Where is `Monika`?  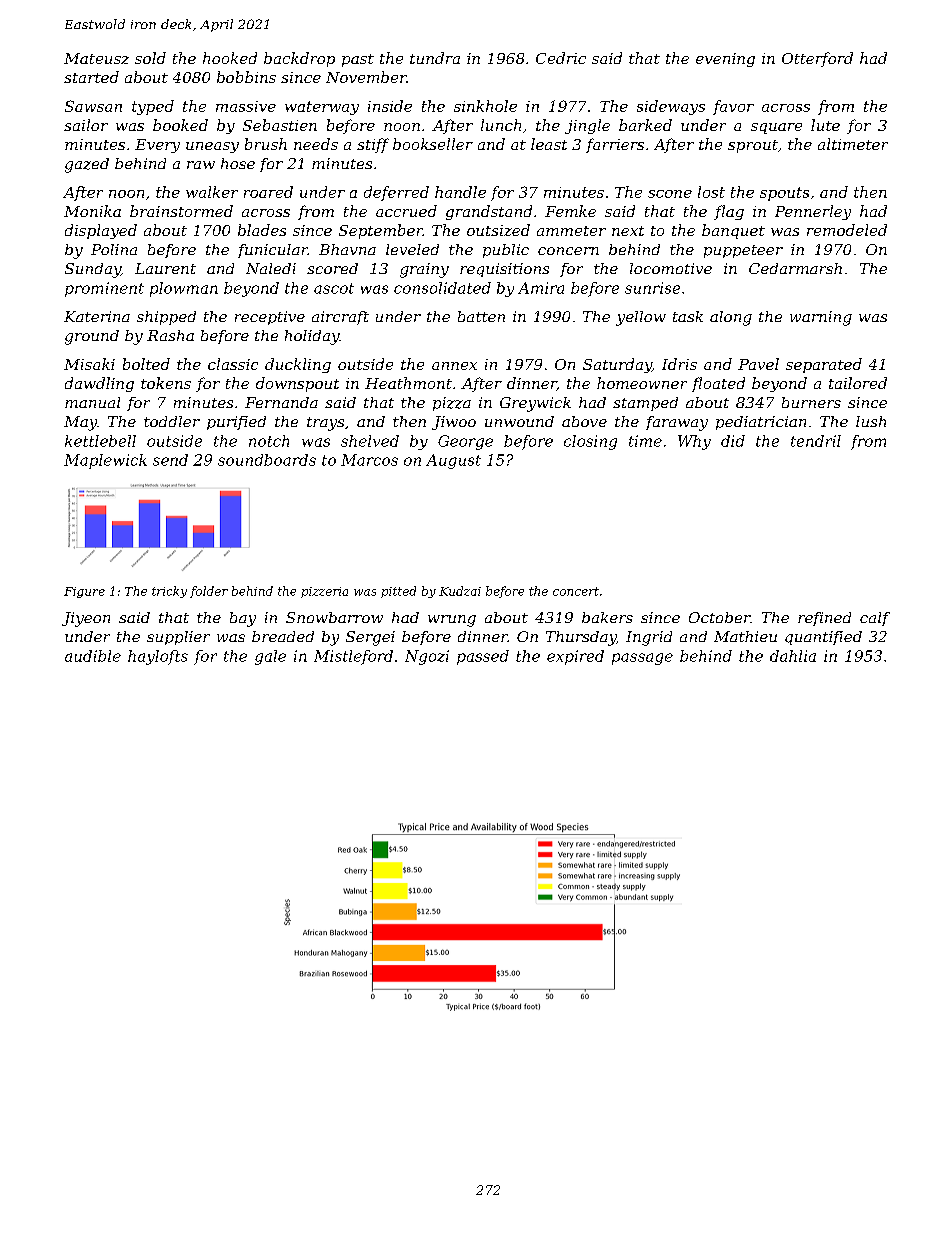 Monika is located at coordinates (92, 211).
